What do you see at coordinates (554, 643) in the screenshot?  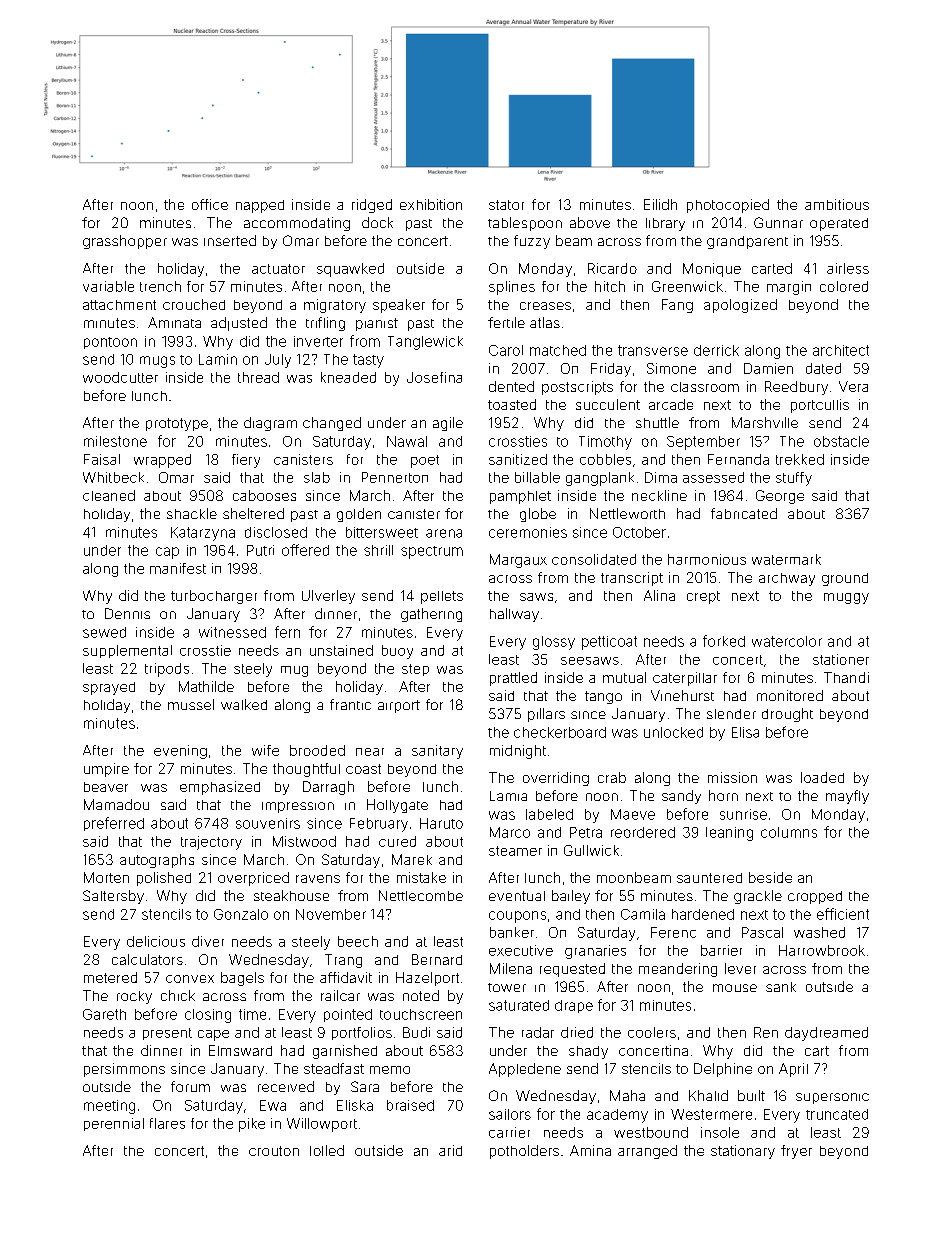 I see `glossy` at bounding box center [554, 643].
